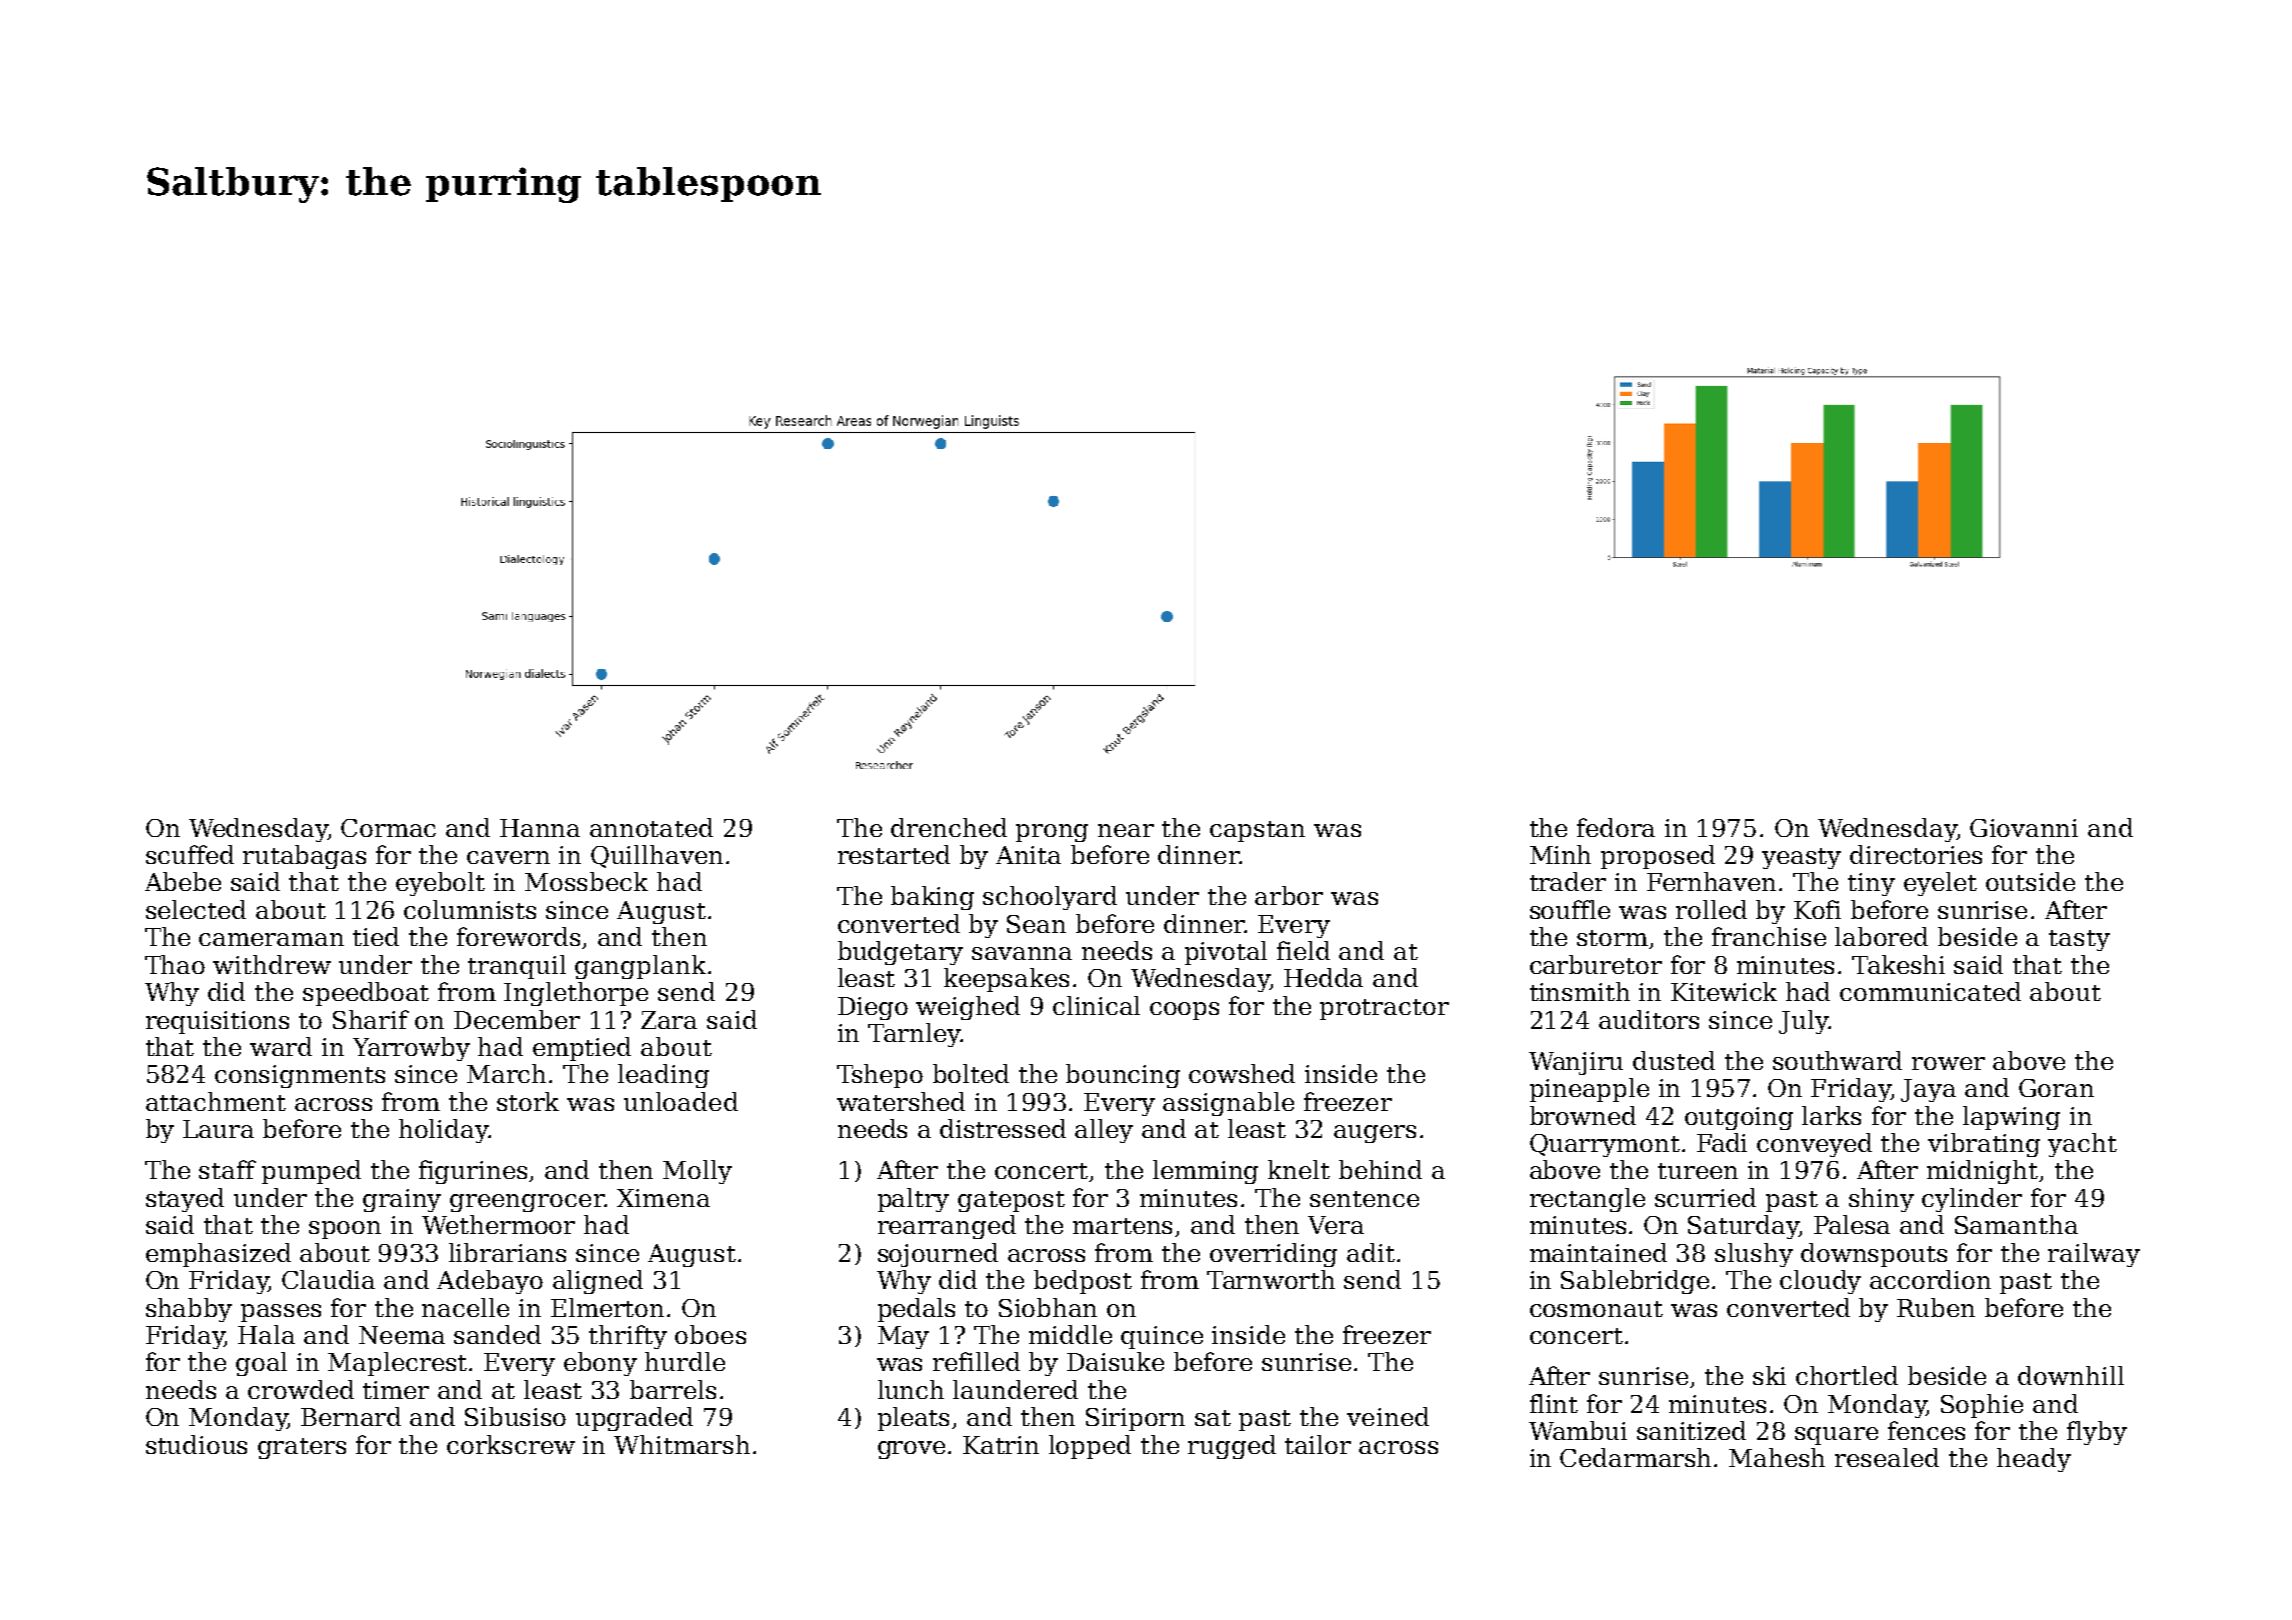 The height and width of the screenshot is (1620, 2292). Describe the element at coordinates (470, 909) in the screenshot. I see `columnists` at that location.
